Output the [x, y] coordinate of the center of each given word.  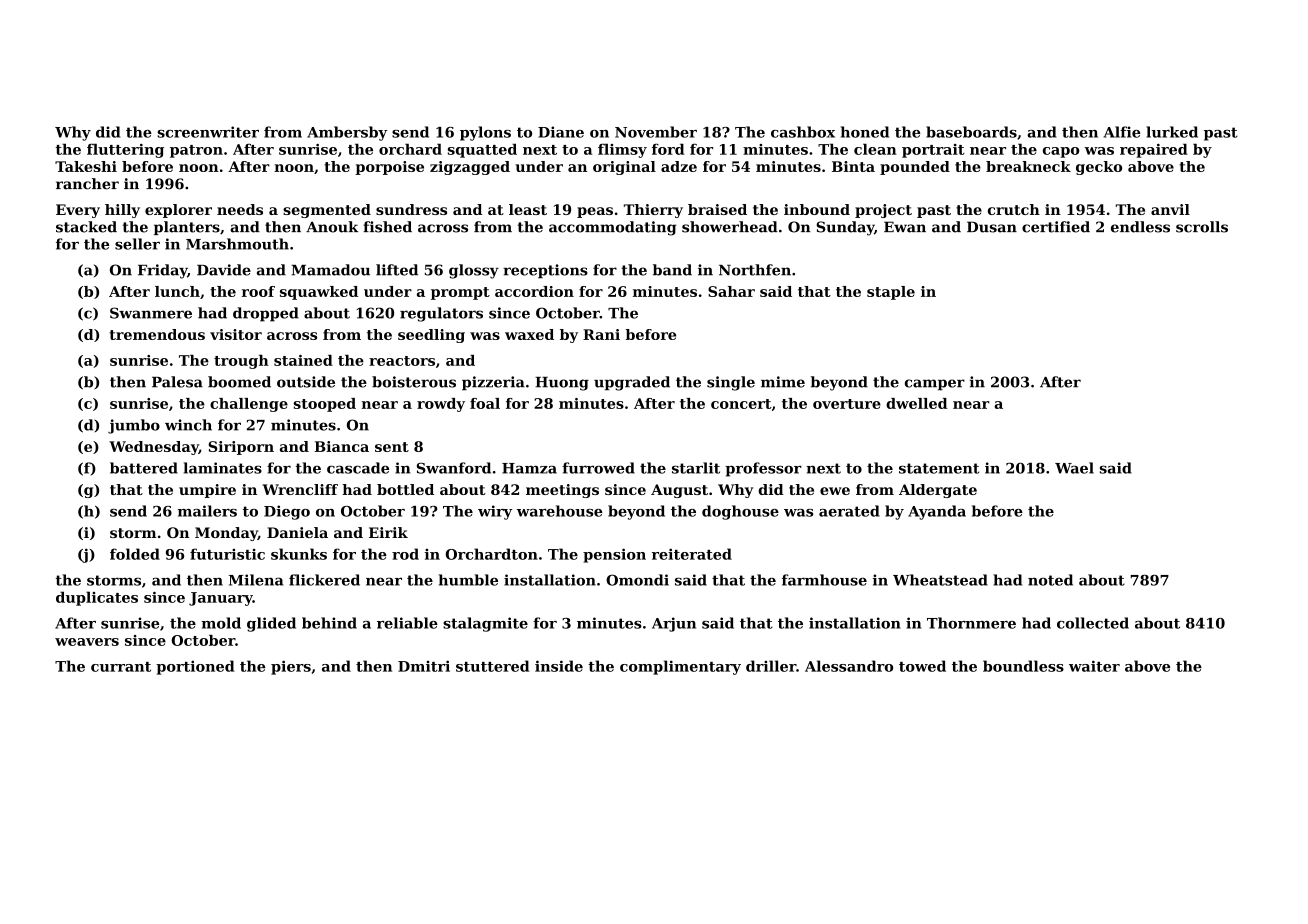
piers [291, 667]
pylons [485, 133]
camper [935, 384]
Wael [1074, 468]
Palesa [177, 382]
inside [559, 666]
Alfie [1122, 132]
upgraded [632, 383]
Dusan [992, 227]
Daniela [297, 532]
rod [405, 554]
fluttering [125, 150]
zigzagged [470, 168]
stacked [86, 227]
